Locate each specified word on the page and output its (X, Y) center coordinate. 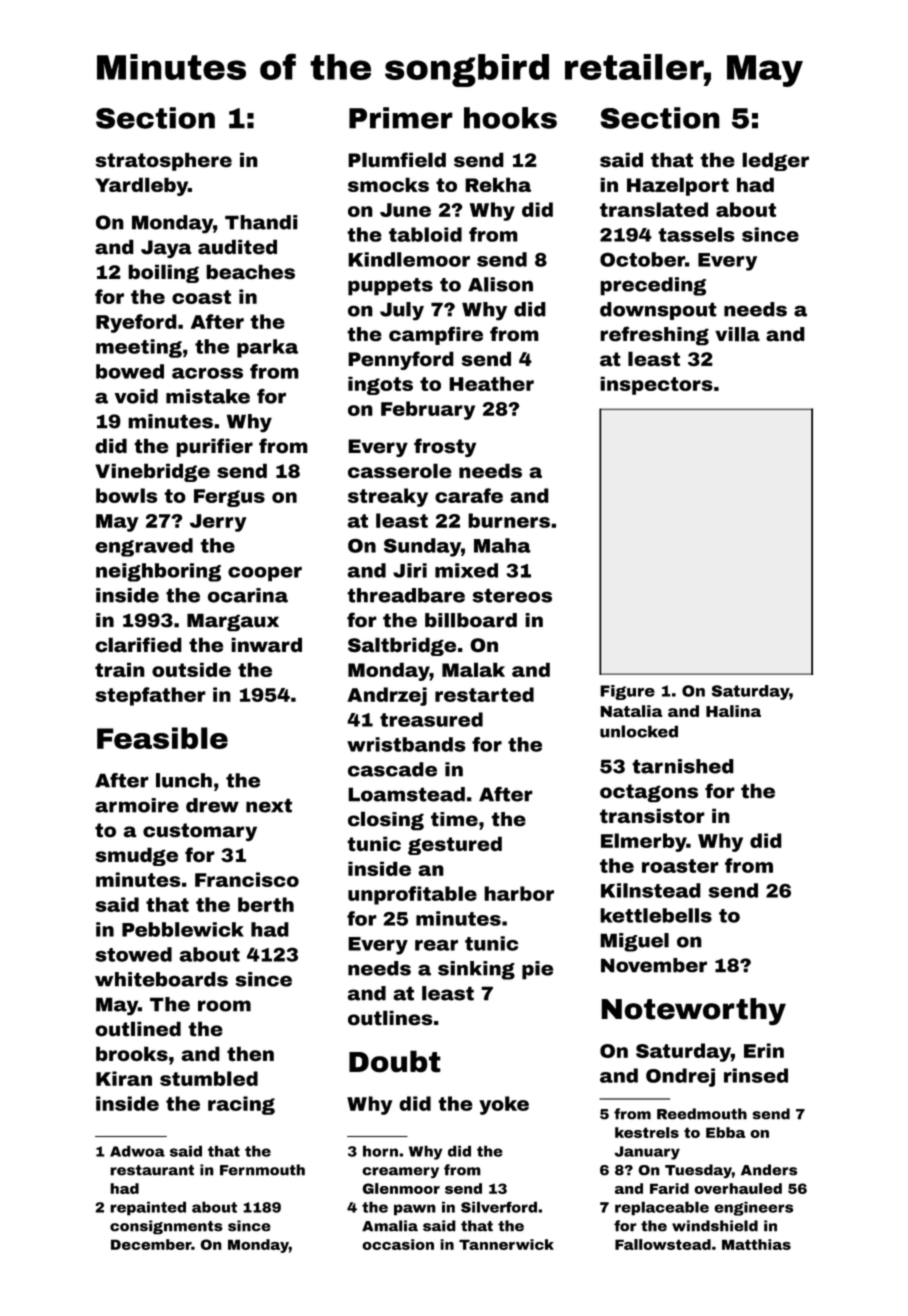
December (151, 1244)
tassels (696, 234)
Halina (733, 711)
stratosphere (163, 161)
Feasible (162, 738)
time (454, 819)
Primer (401, 118)
